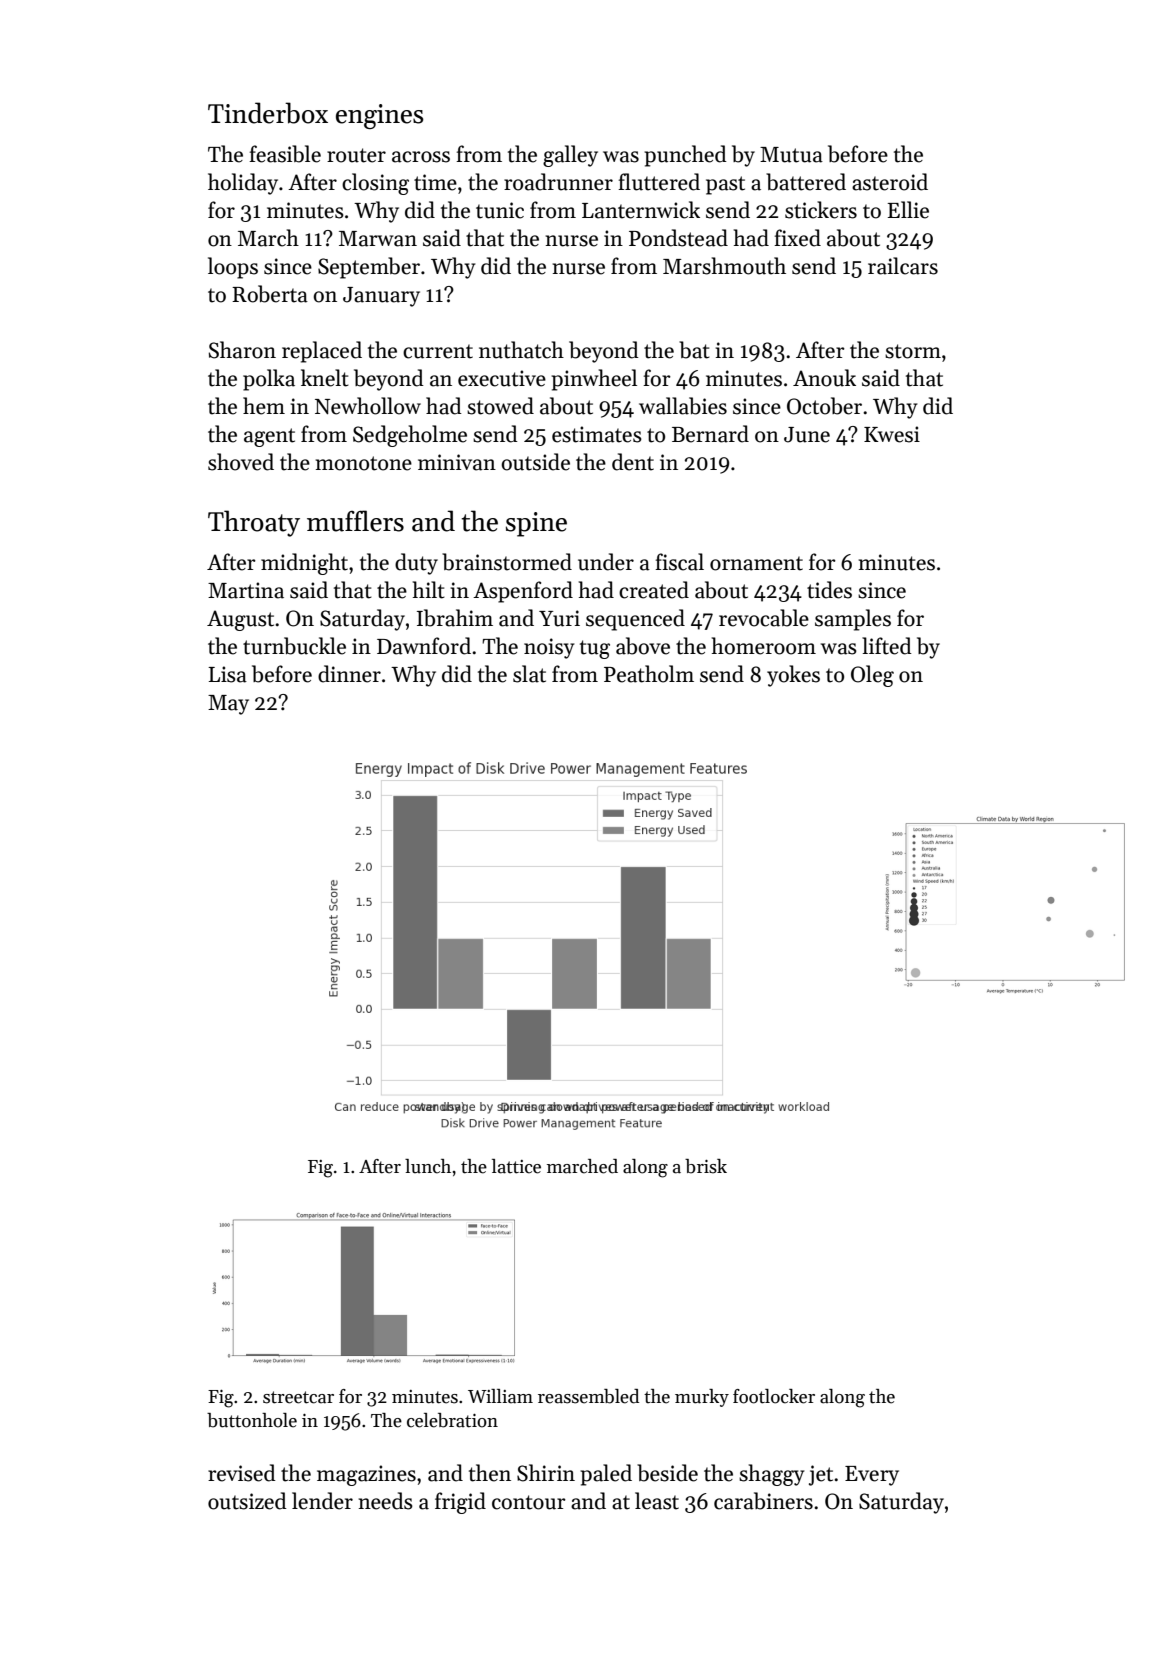 This screenshot has height=1654, width=1165. I want to click on carabiners, so click(763, 1501).
